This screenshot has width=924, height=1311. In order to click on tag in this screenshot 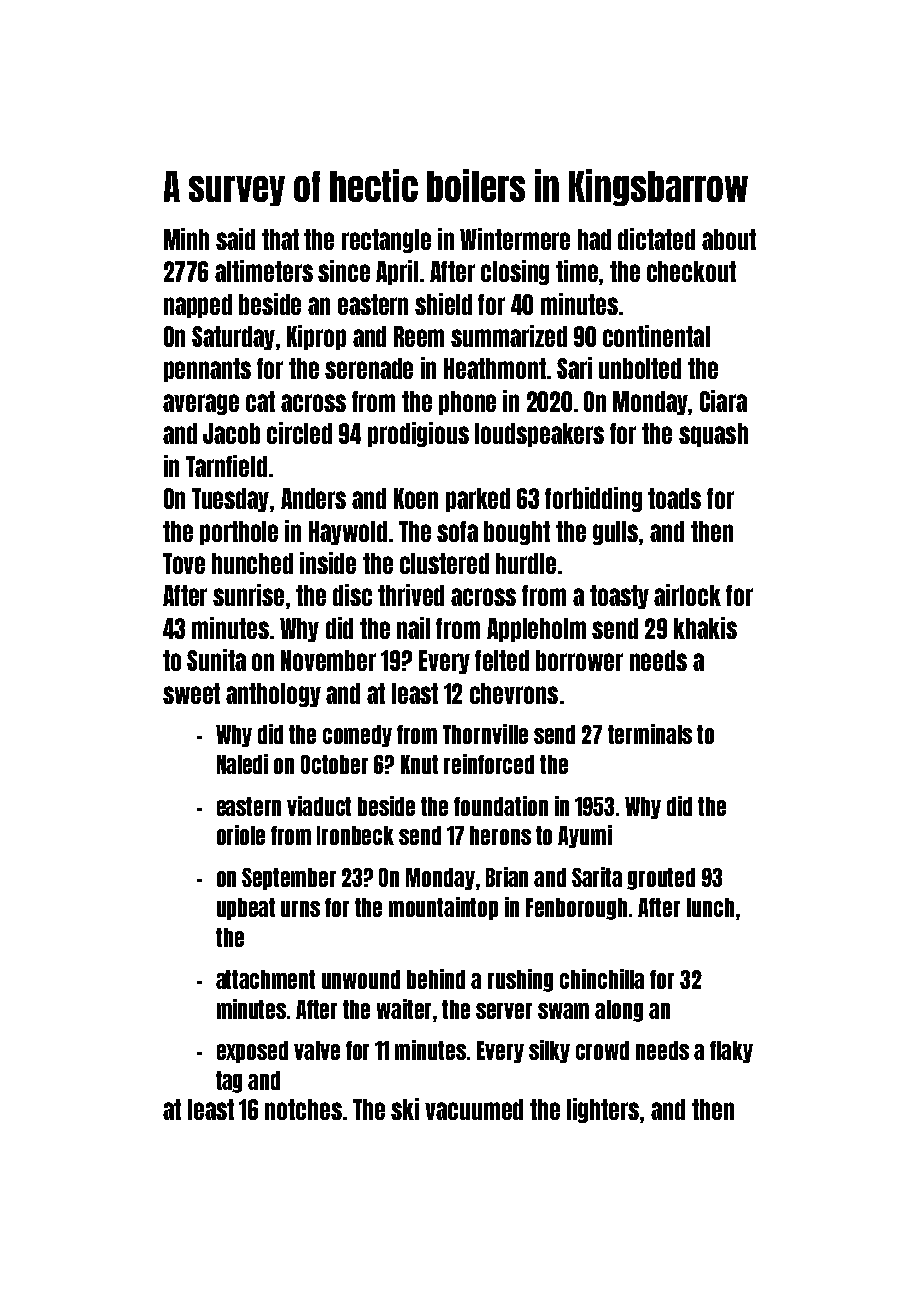, I will do `click(229, 1082)`.
